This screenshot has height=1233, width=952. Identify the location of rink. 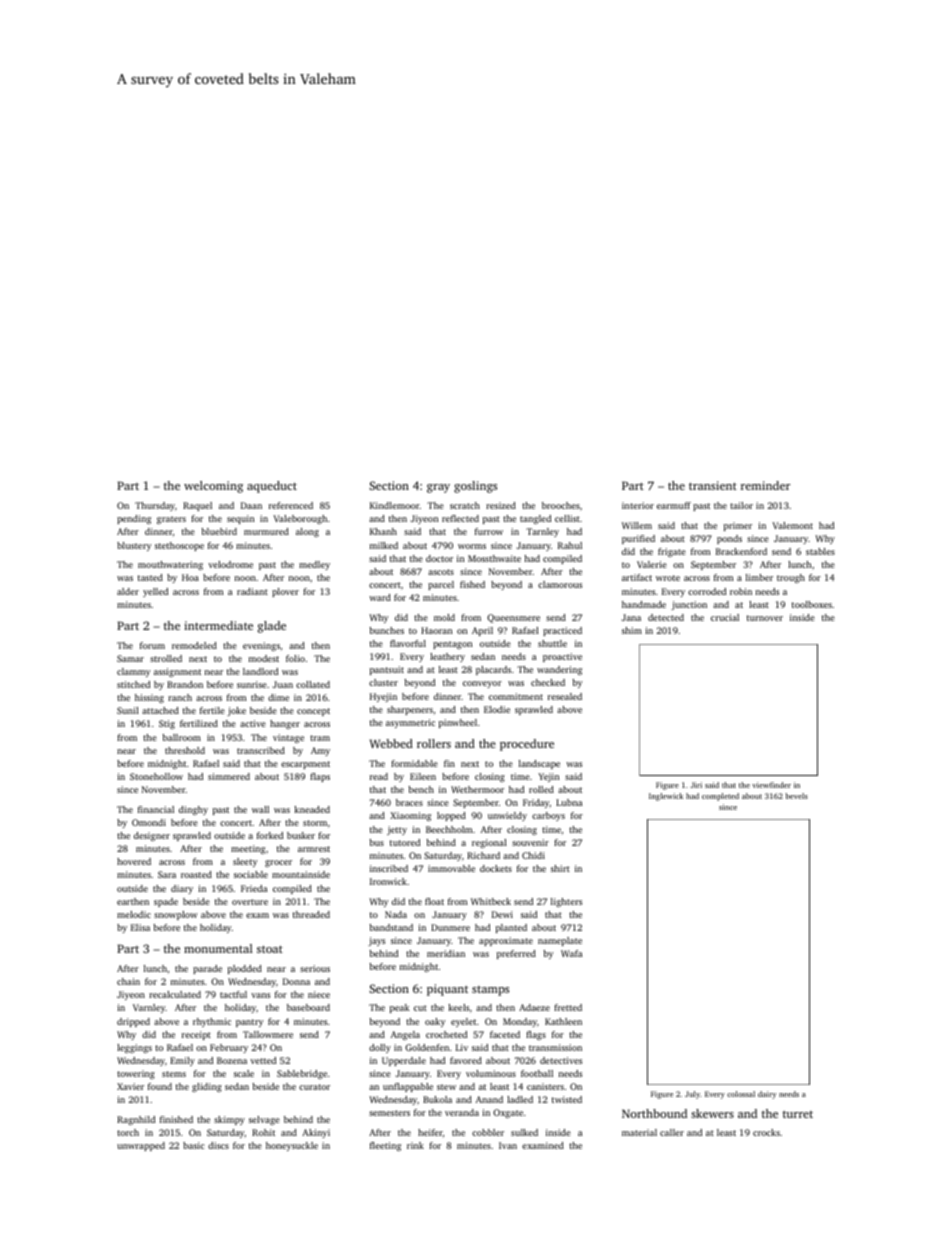
(415, 1145).
